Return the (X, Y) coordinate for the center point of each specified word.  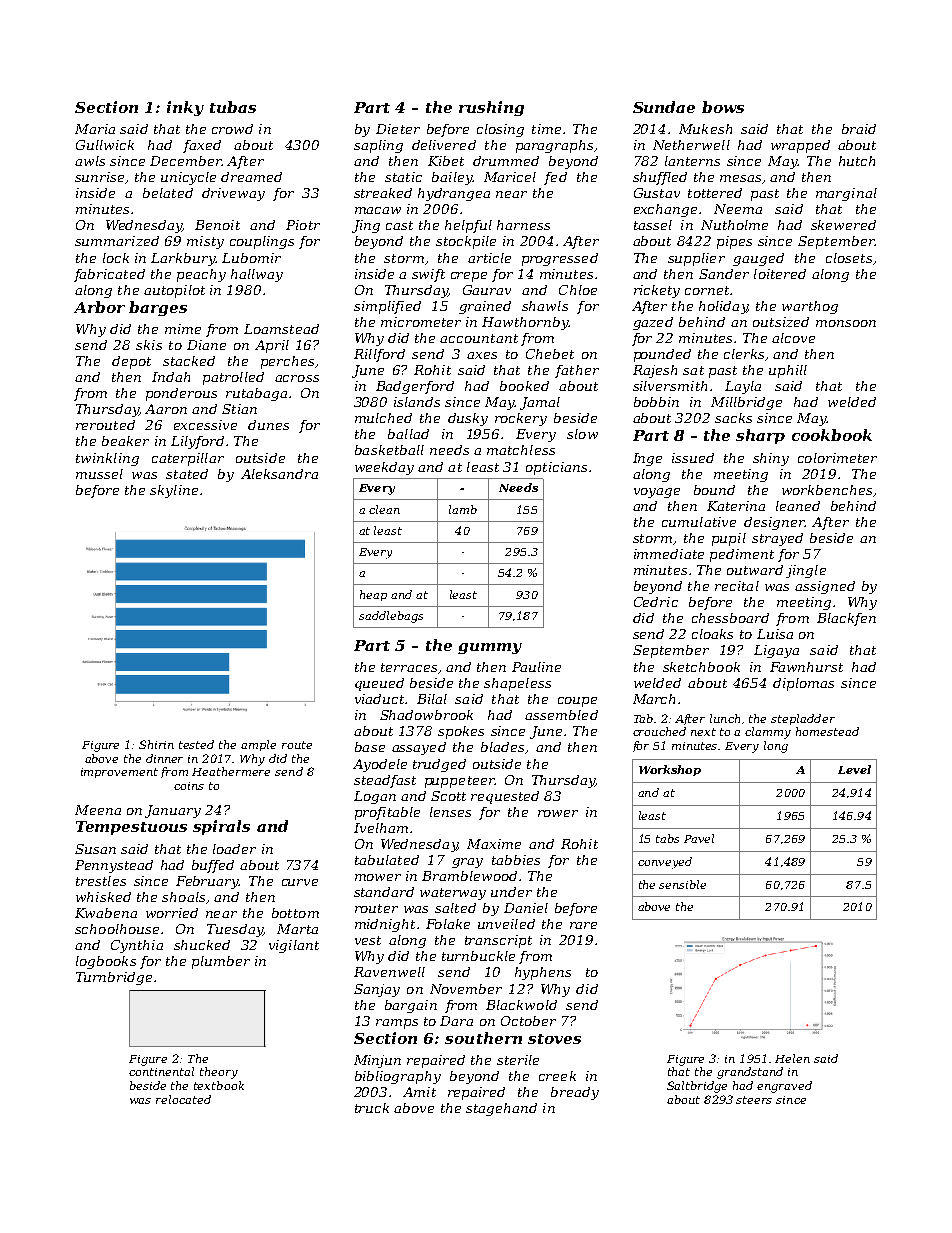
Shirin (156, 744)
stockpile (466, 242)
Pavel (699, 838)
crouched (659, 731)
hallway (257, 275)
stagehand (501, 1109)
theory (219, 1073)
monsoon (846, 323)
